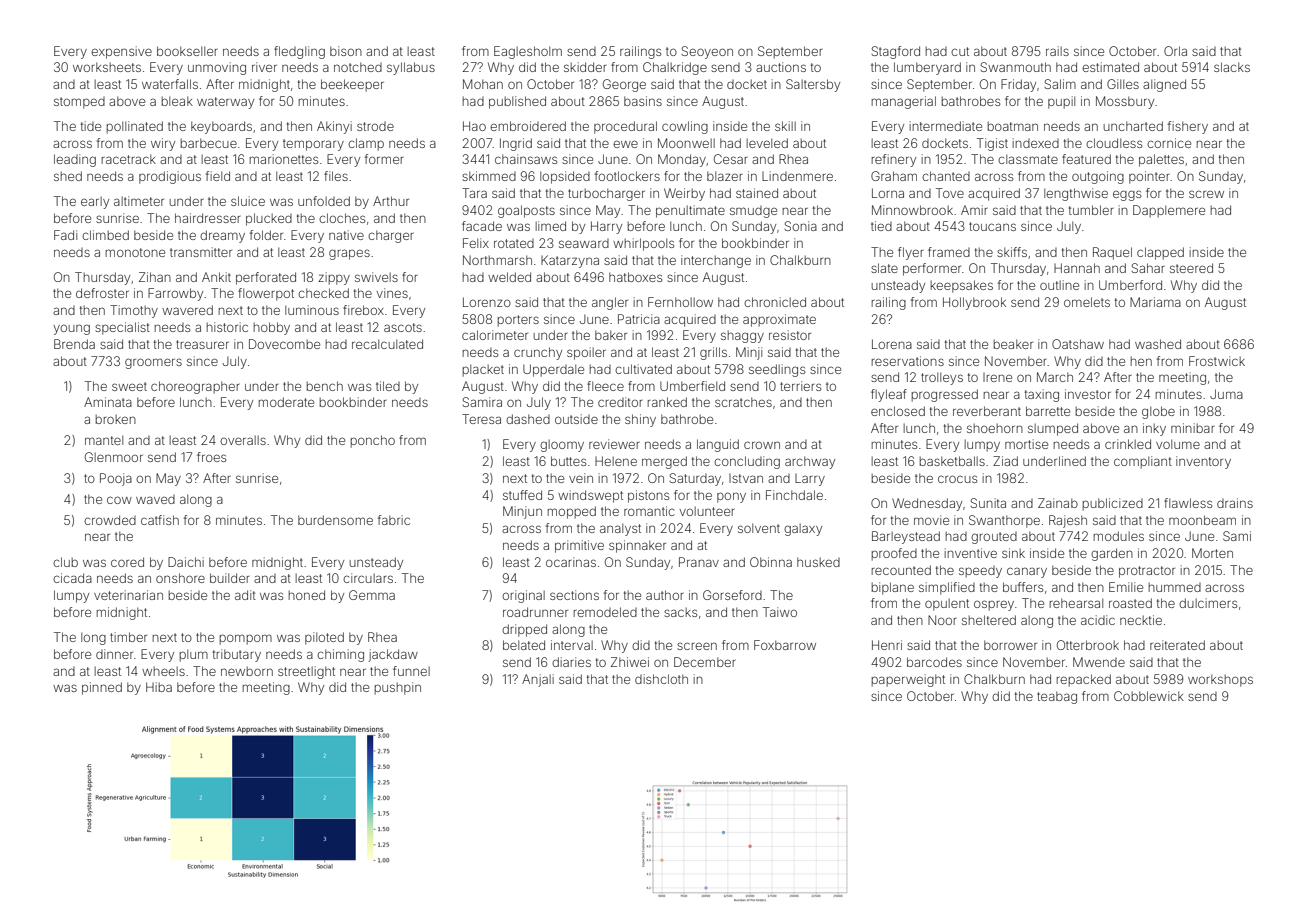 This screenshot has width=1308, height=924. What do you see at coordinates (528, 52) in the screenshot?
I see `Eaglesholm` at bounding box center [528, 52].
